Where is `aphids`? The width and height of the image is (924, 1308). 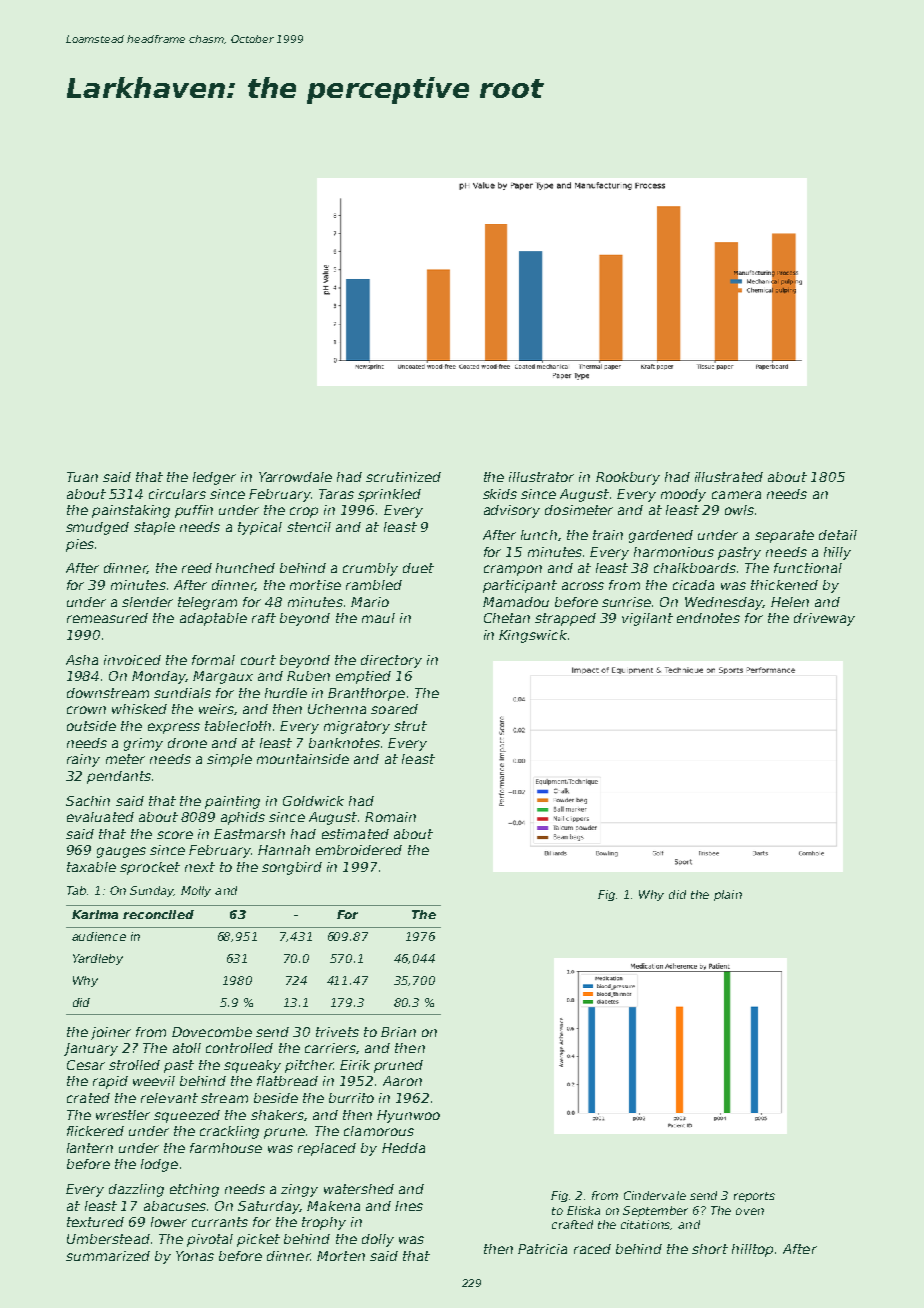
aphids is located at coordinates (243, 818).
